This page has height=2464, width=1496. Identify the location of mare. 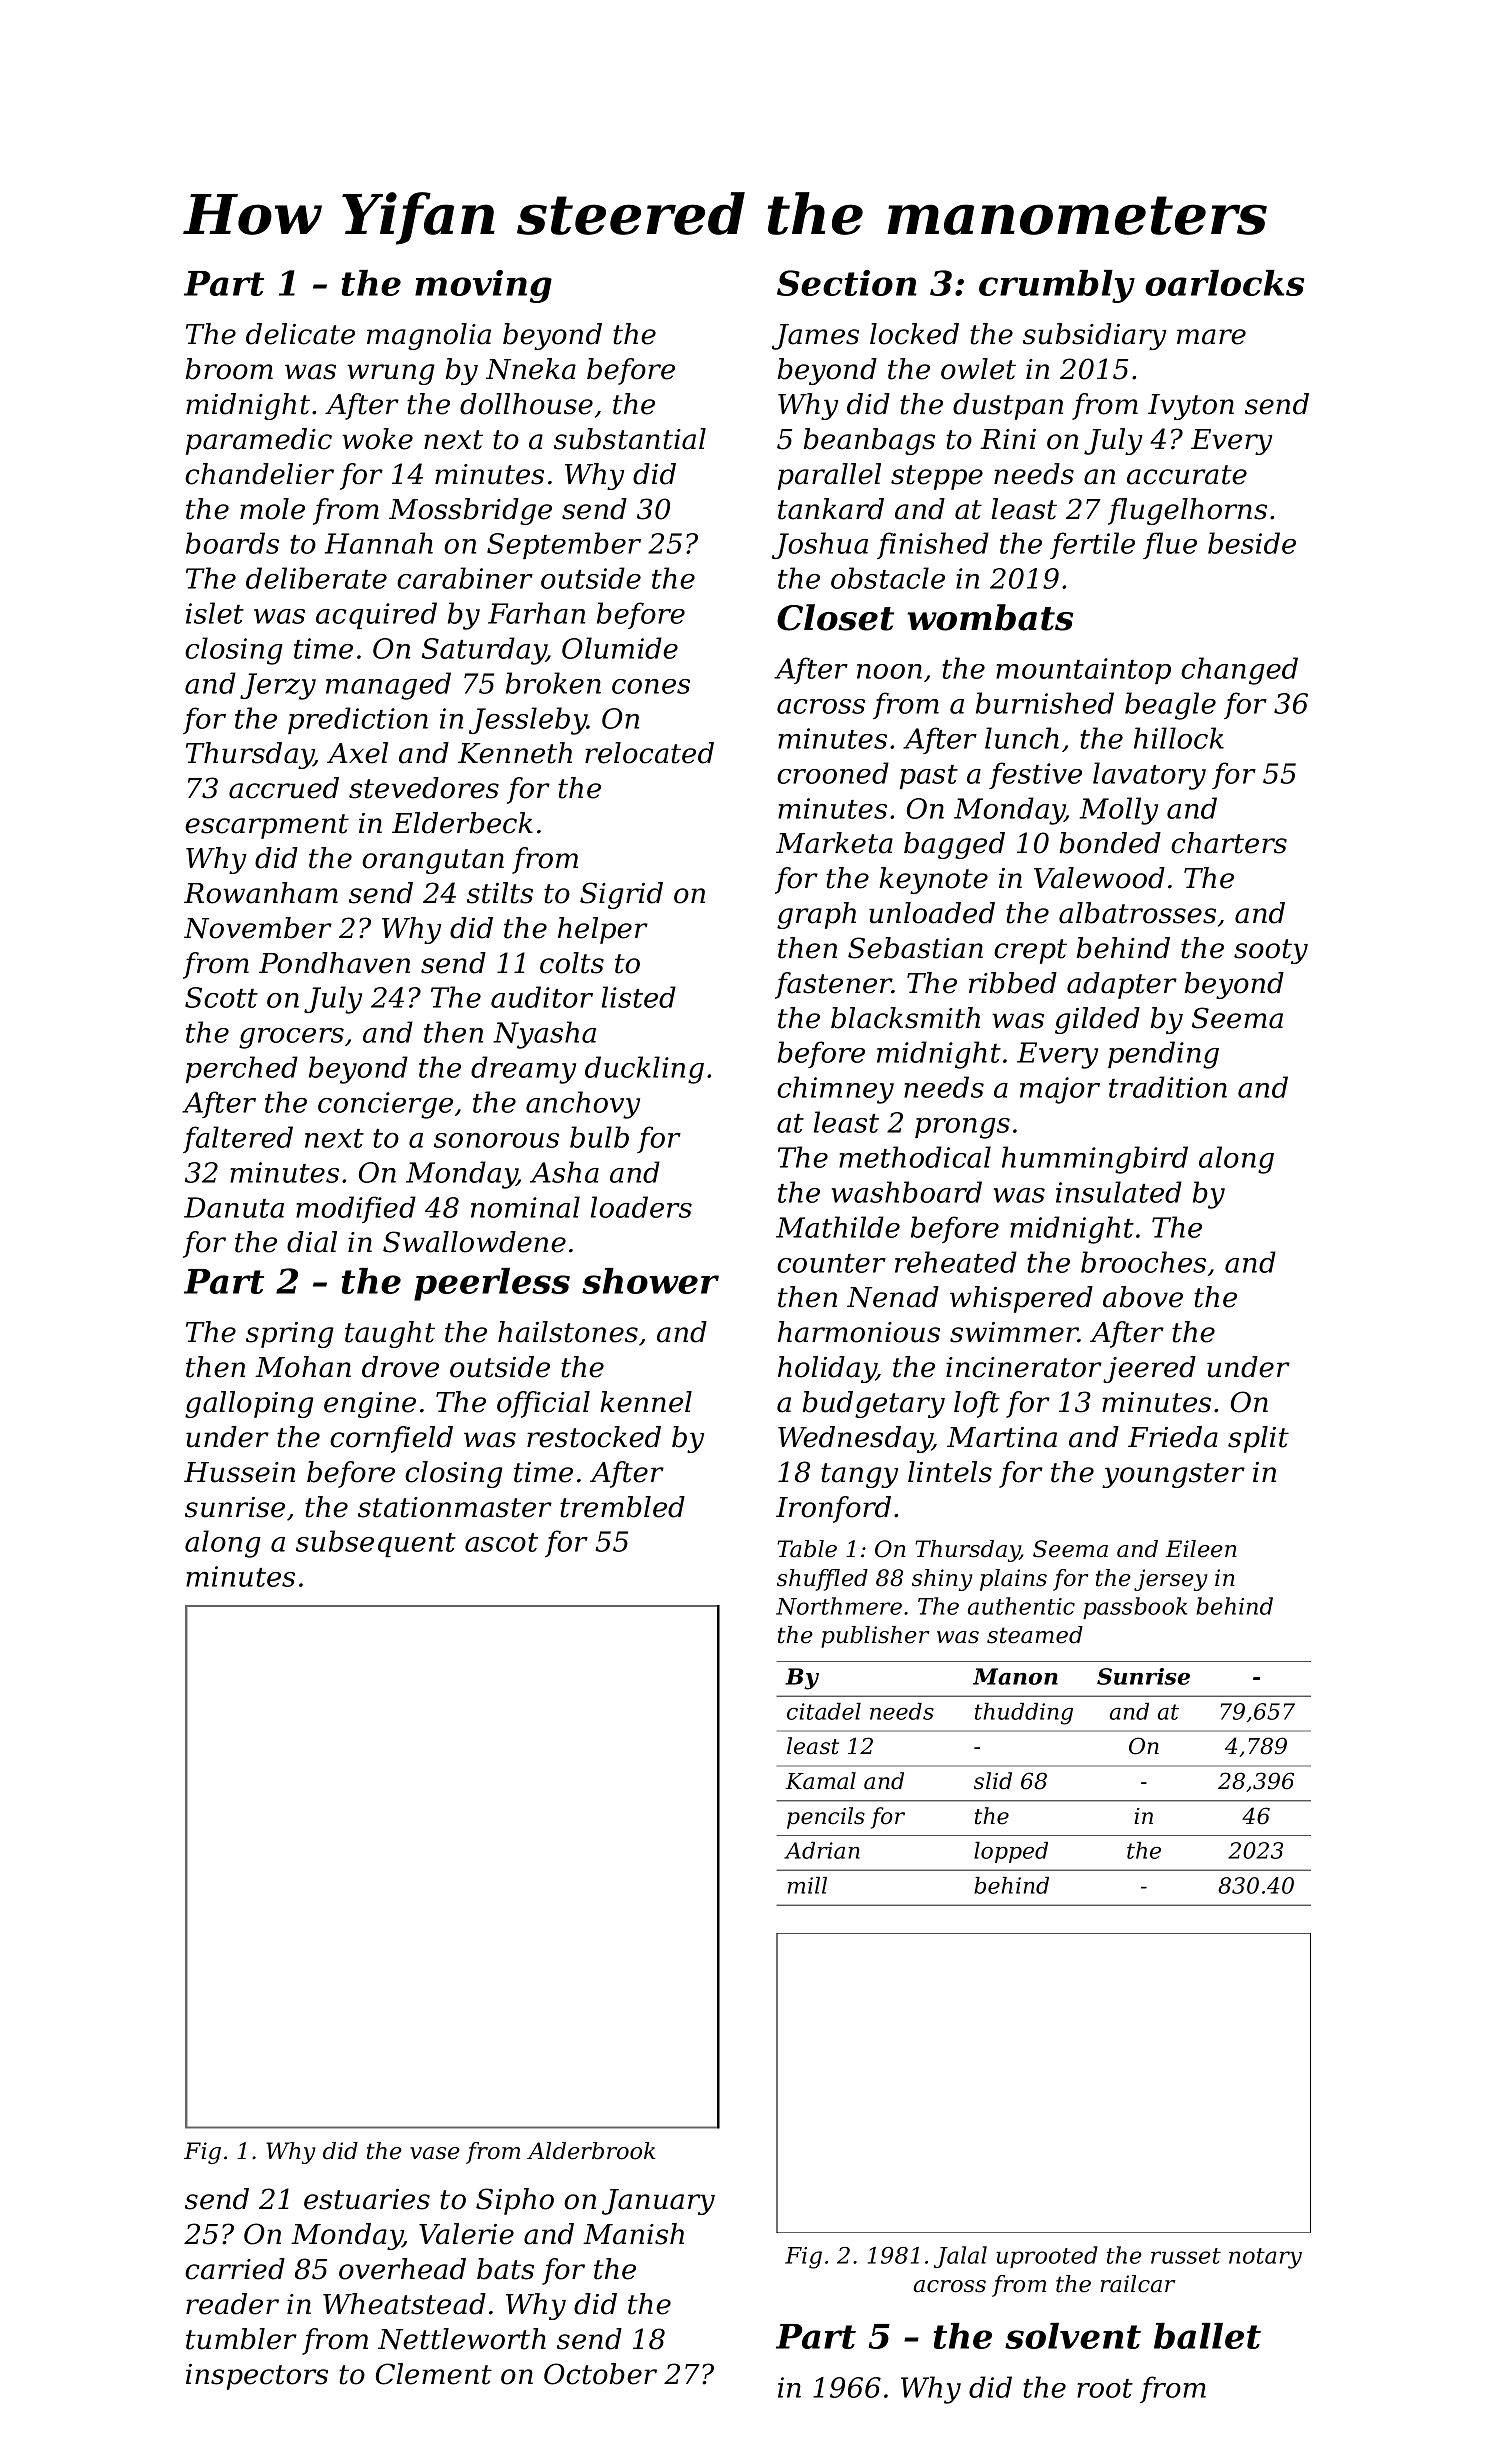
(1211, 337).
